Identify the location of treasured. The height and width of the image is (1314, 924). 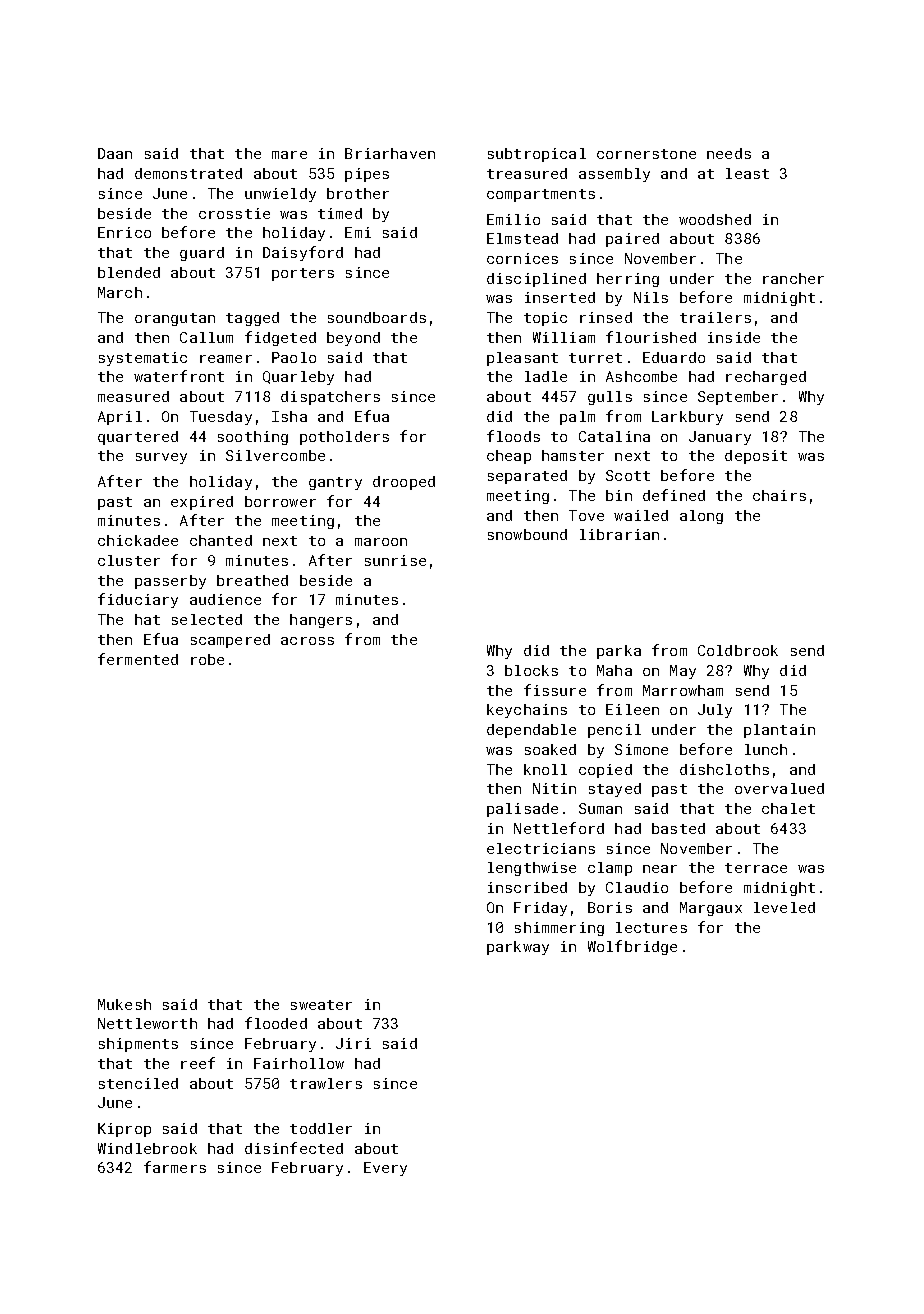
(527, 173).
